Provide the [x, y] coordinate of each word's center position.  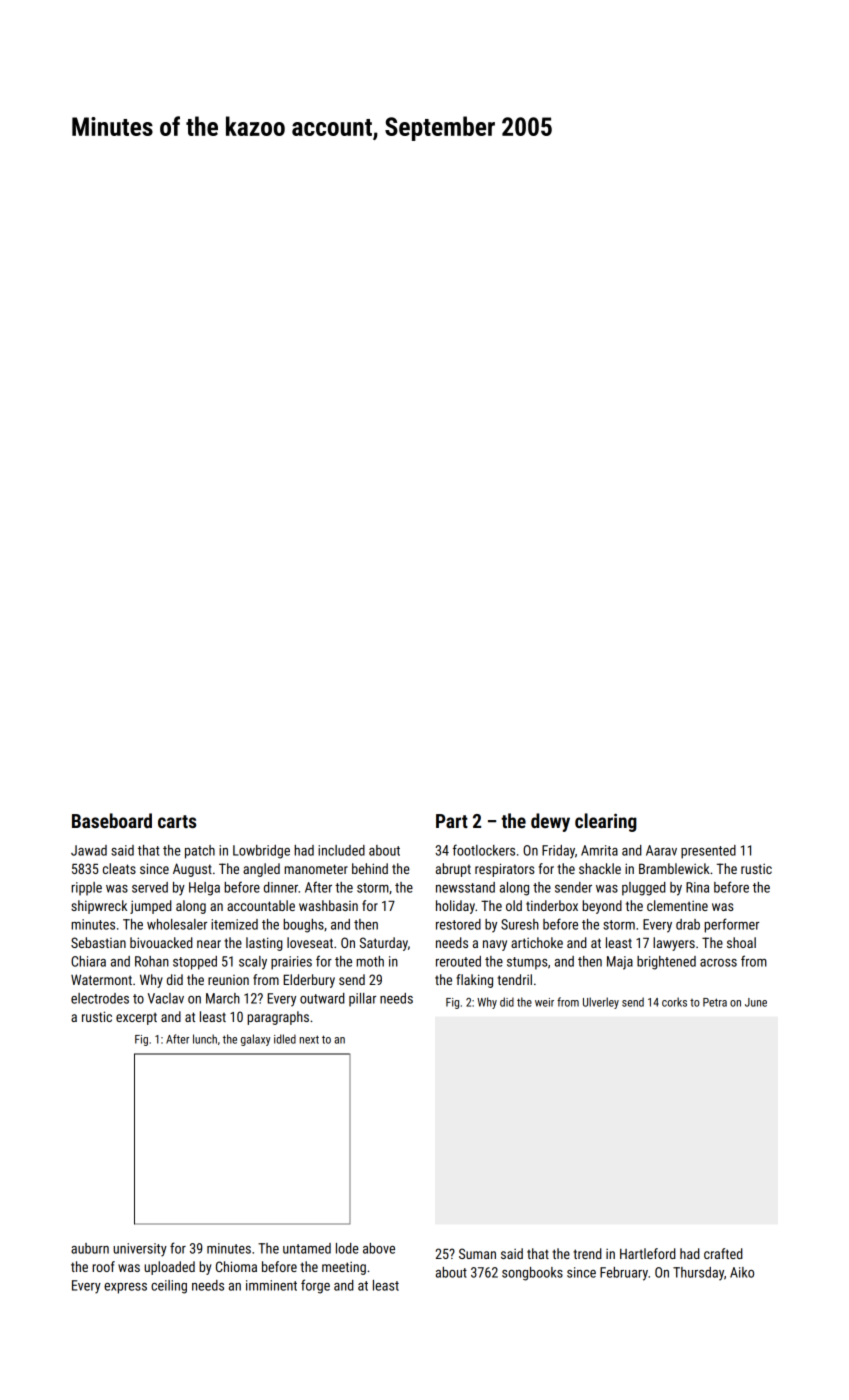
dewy [550, 822]
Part [452, 821]
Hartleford [648, 1253]
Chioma [236, 1266]
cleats [119, 868]
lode [347, 1248]
